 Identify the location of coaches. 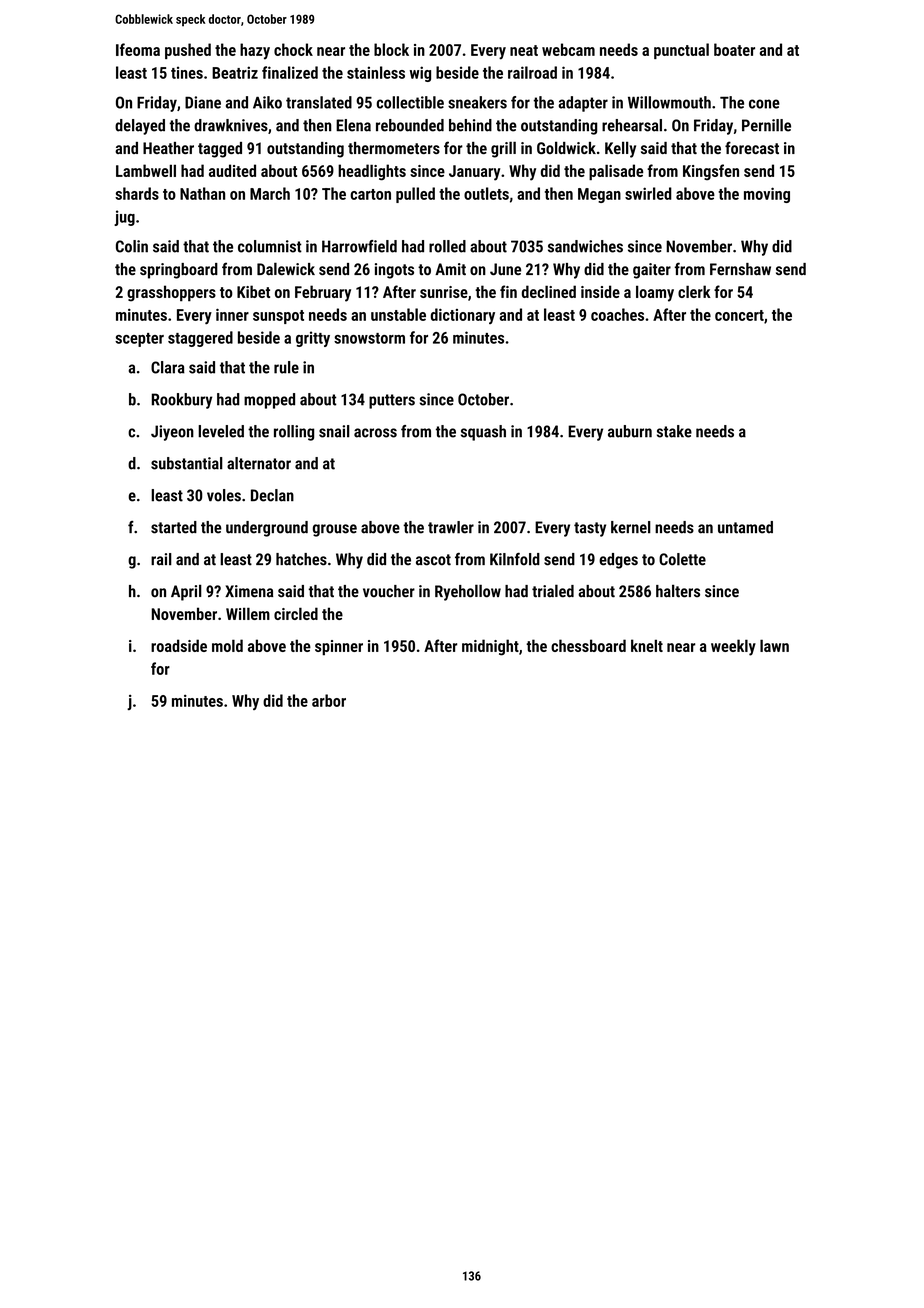
(617, 314).
